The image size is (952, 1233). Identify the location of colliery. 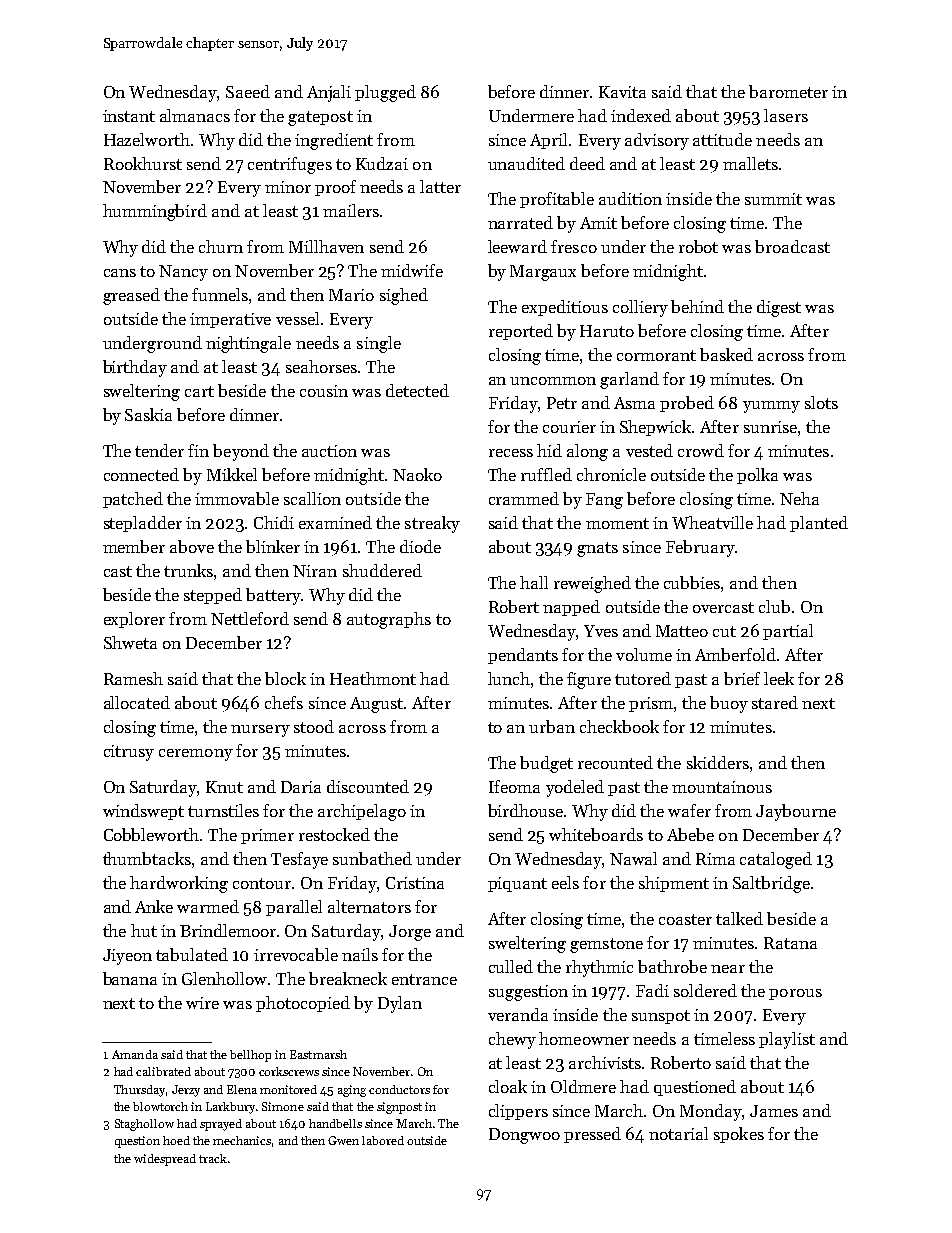
(640, 308).
